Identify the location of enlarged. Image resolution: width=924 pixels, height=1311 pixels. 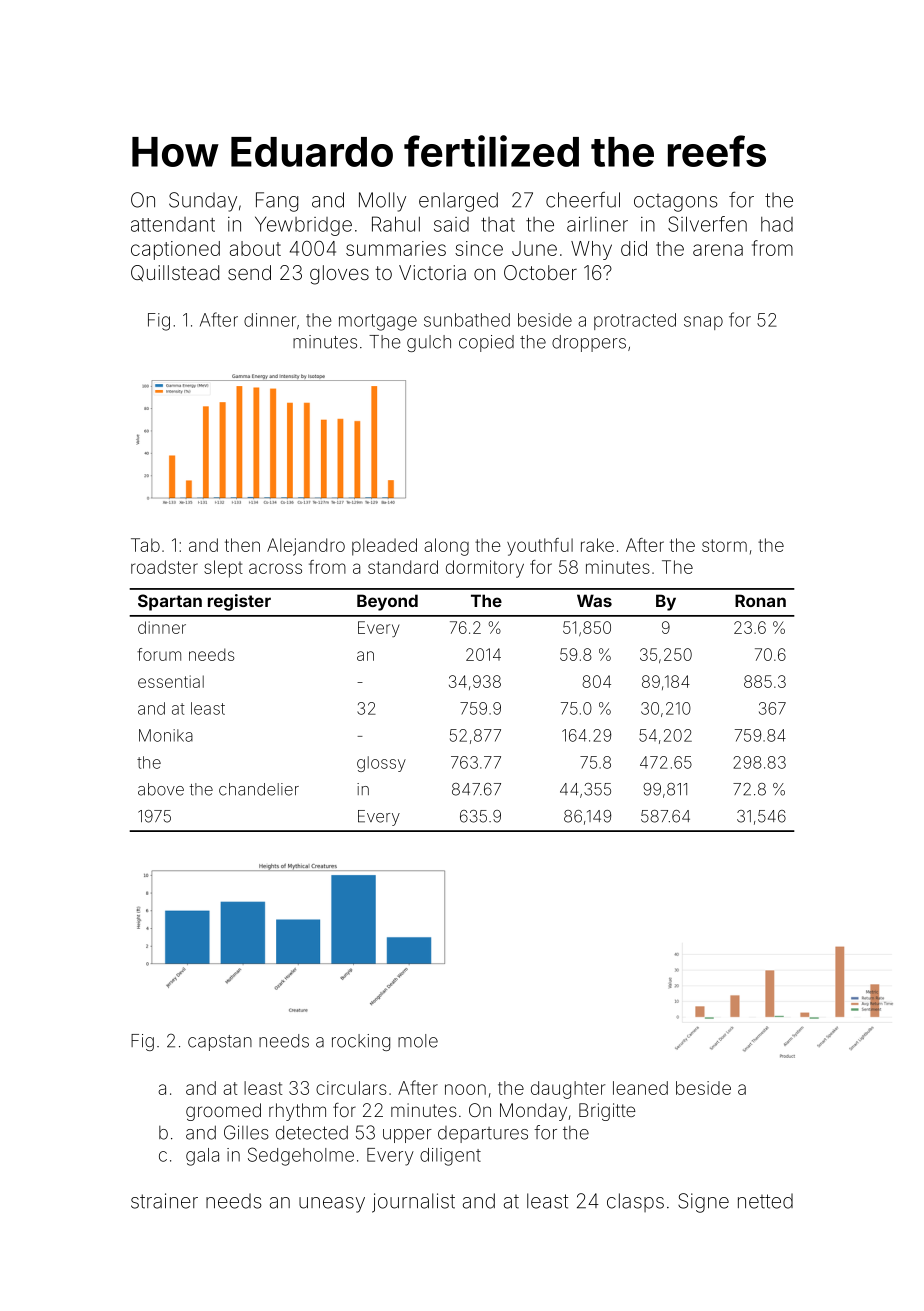
(458, 202).
